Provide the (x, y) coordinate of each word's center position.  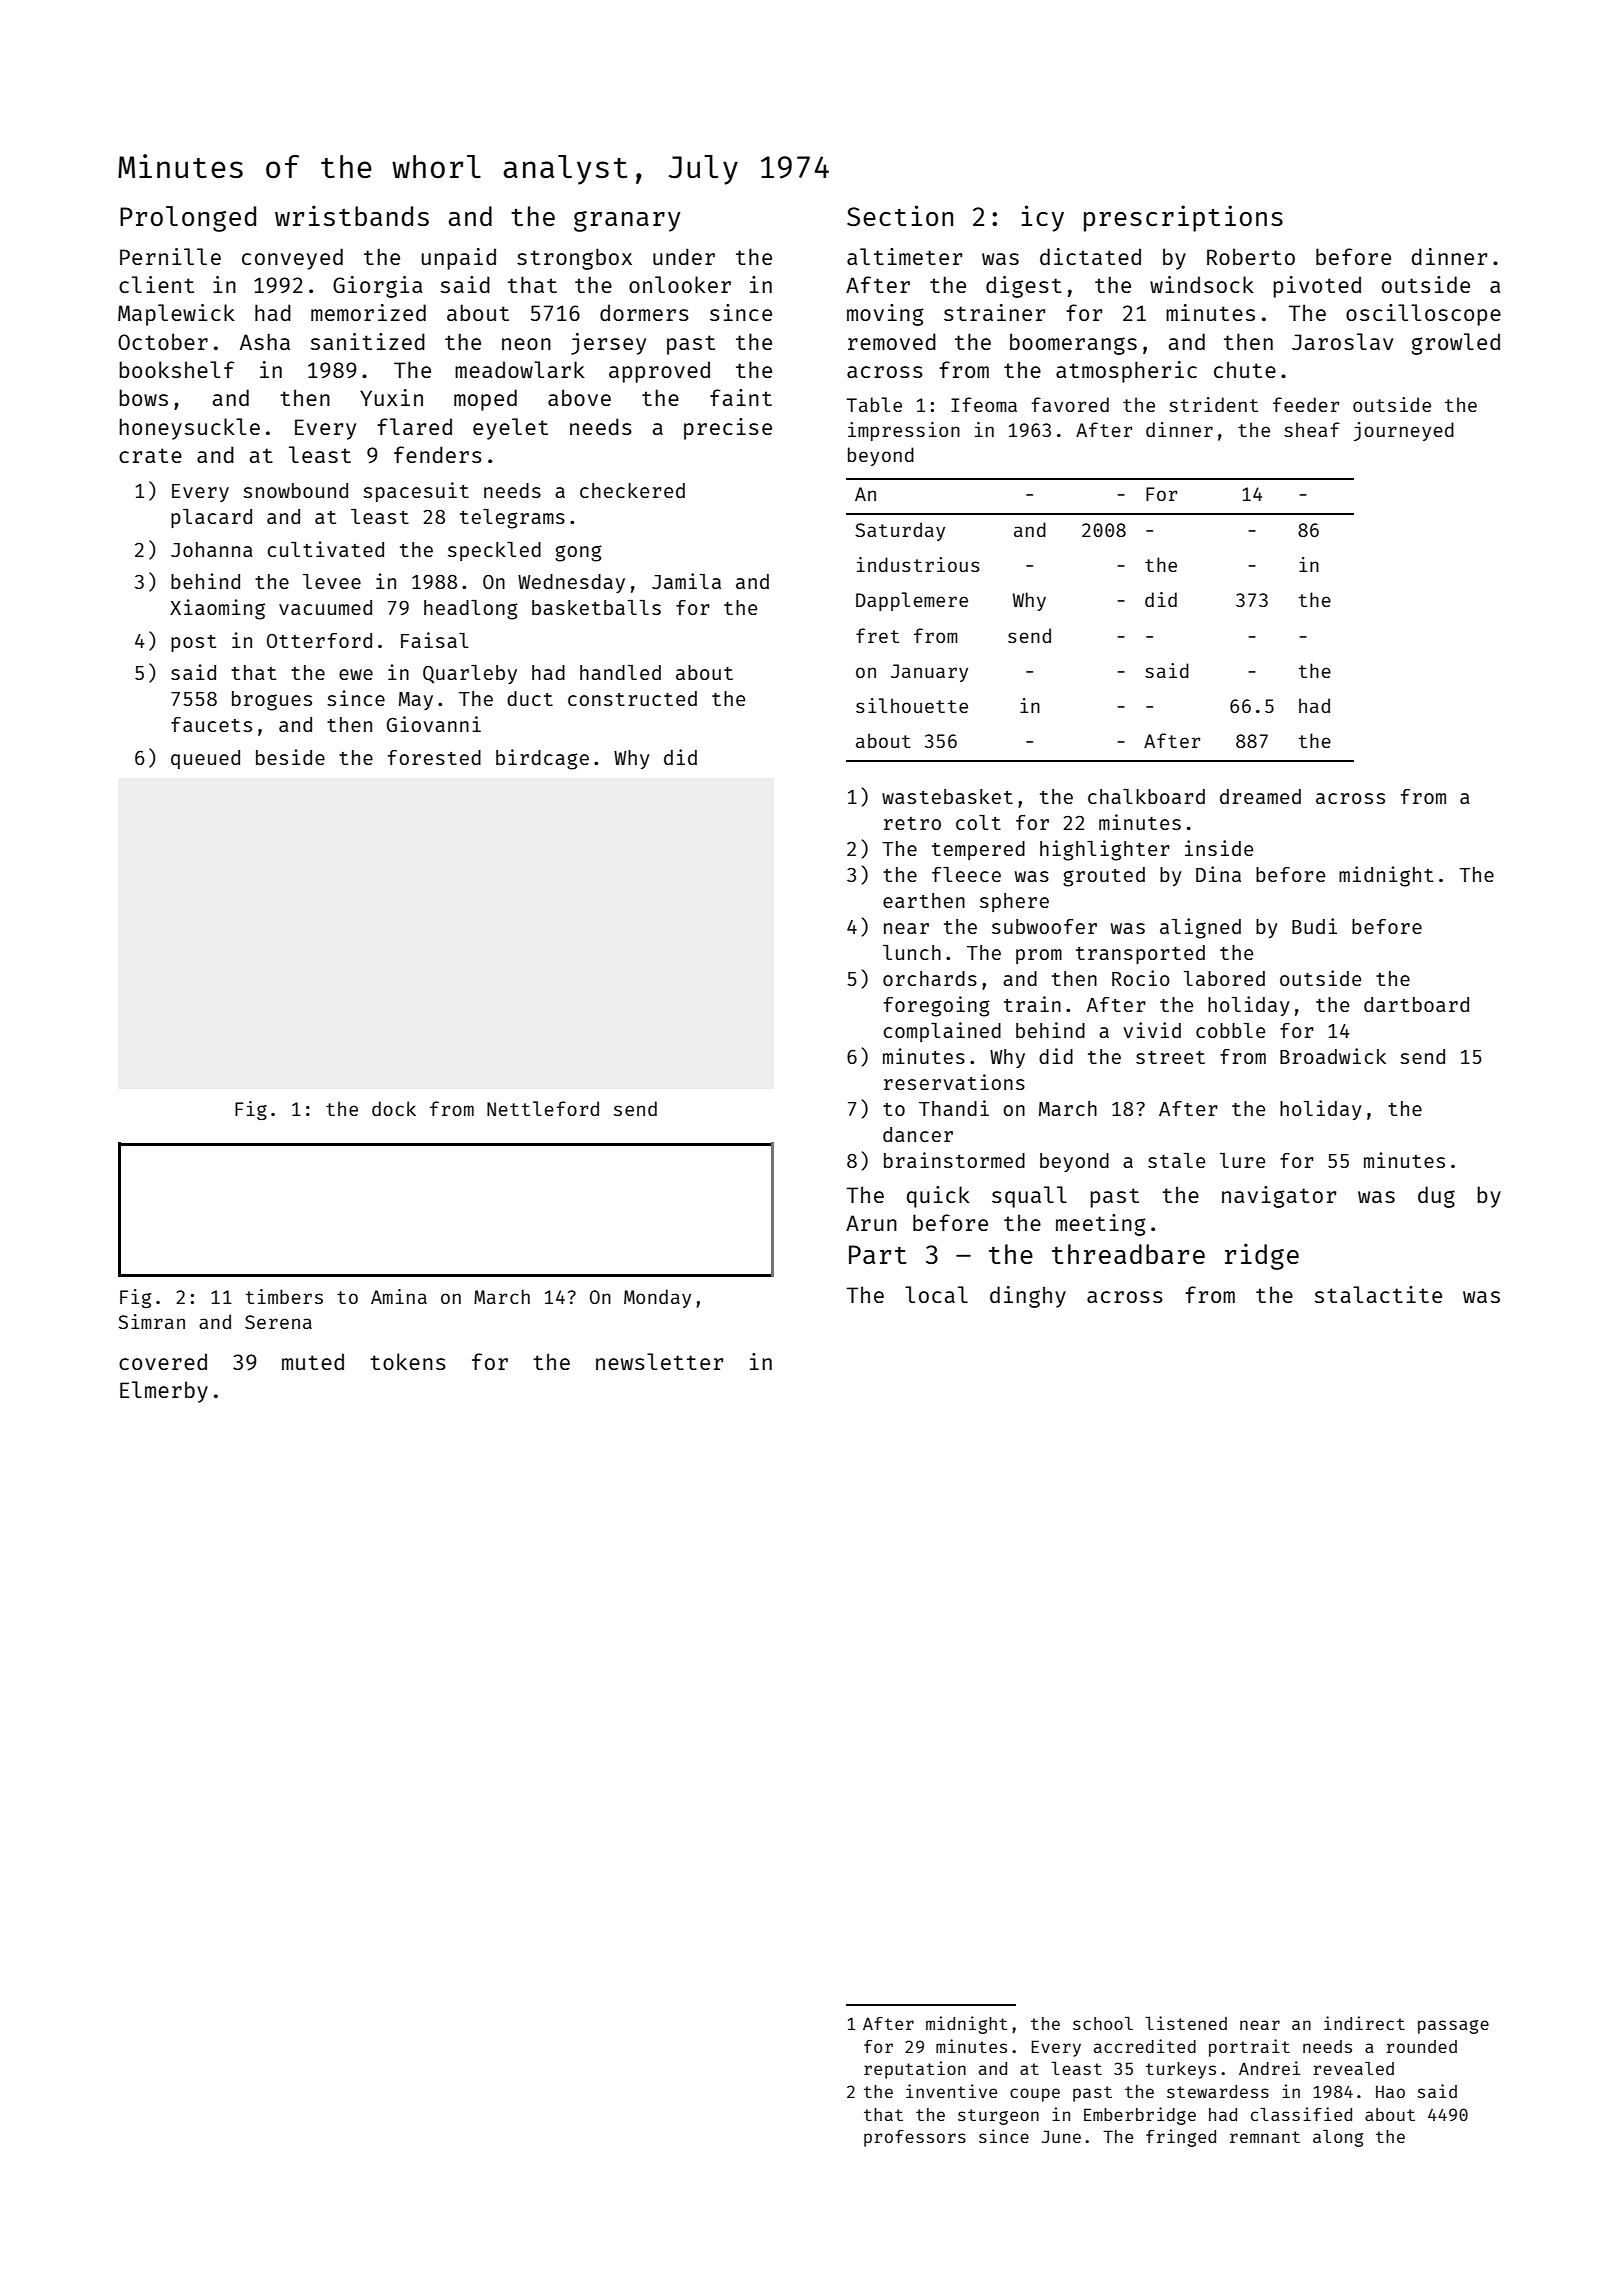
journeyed (1404, 431)
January (929, 673)
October (163, 341)
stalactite (1378, 1294)
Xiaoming (217, 609)
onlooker (680, 284)
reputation (915, 2070)
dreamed (1260, 796)
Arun (871, 1223)
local (936, 1294)
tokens (408, 1361)
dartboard (1416, 1004)
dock (394, 1108)
